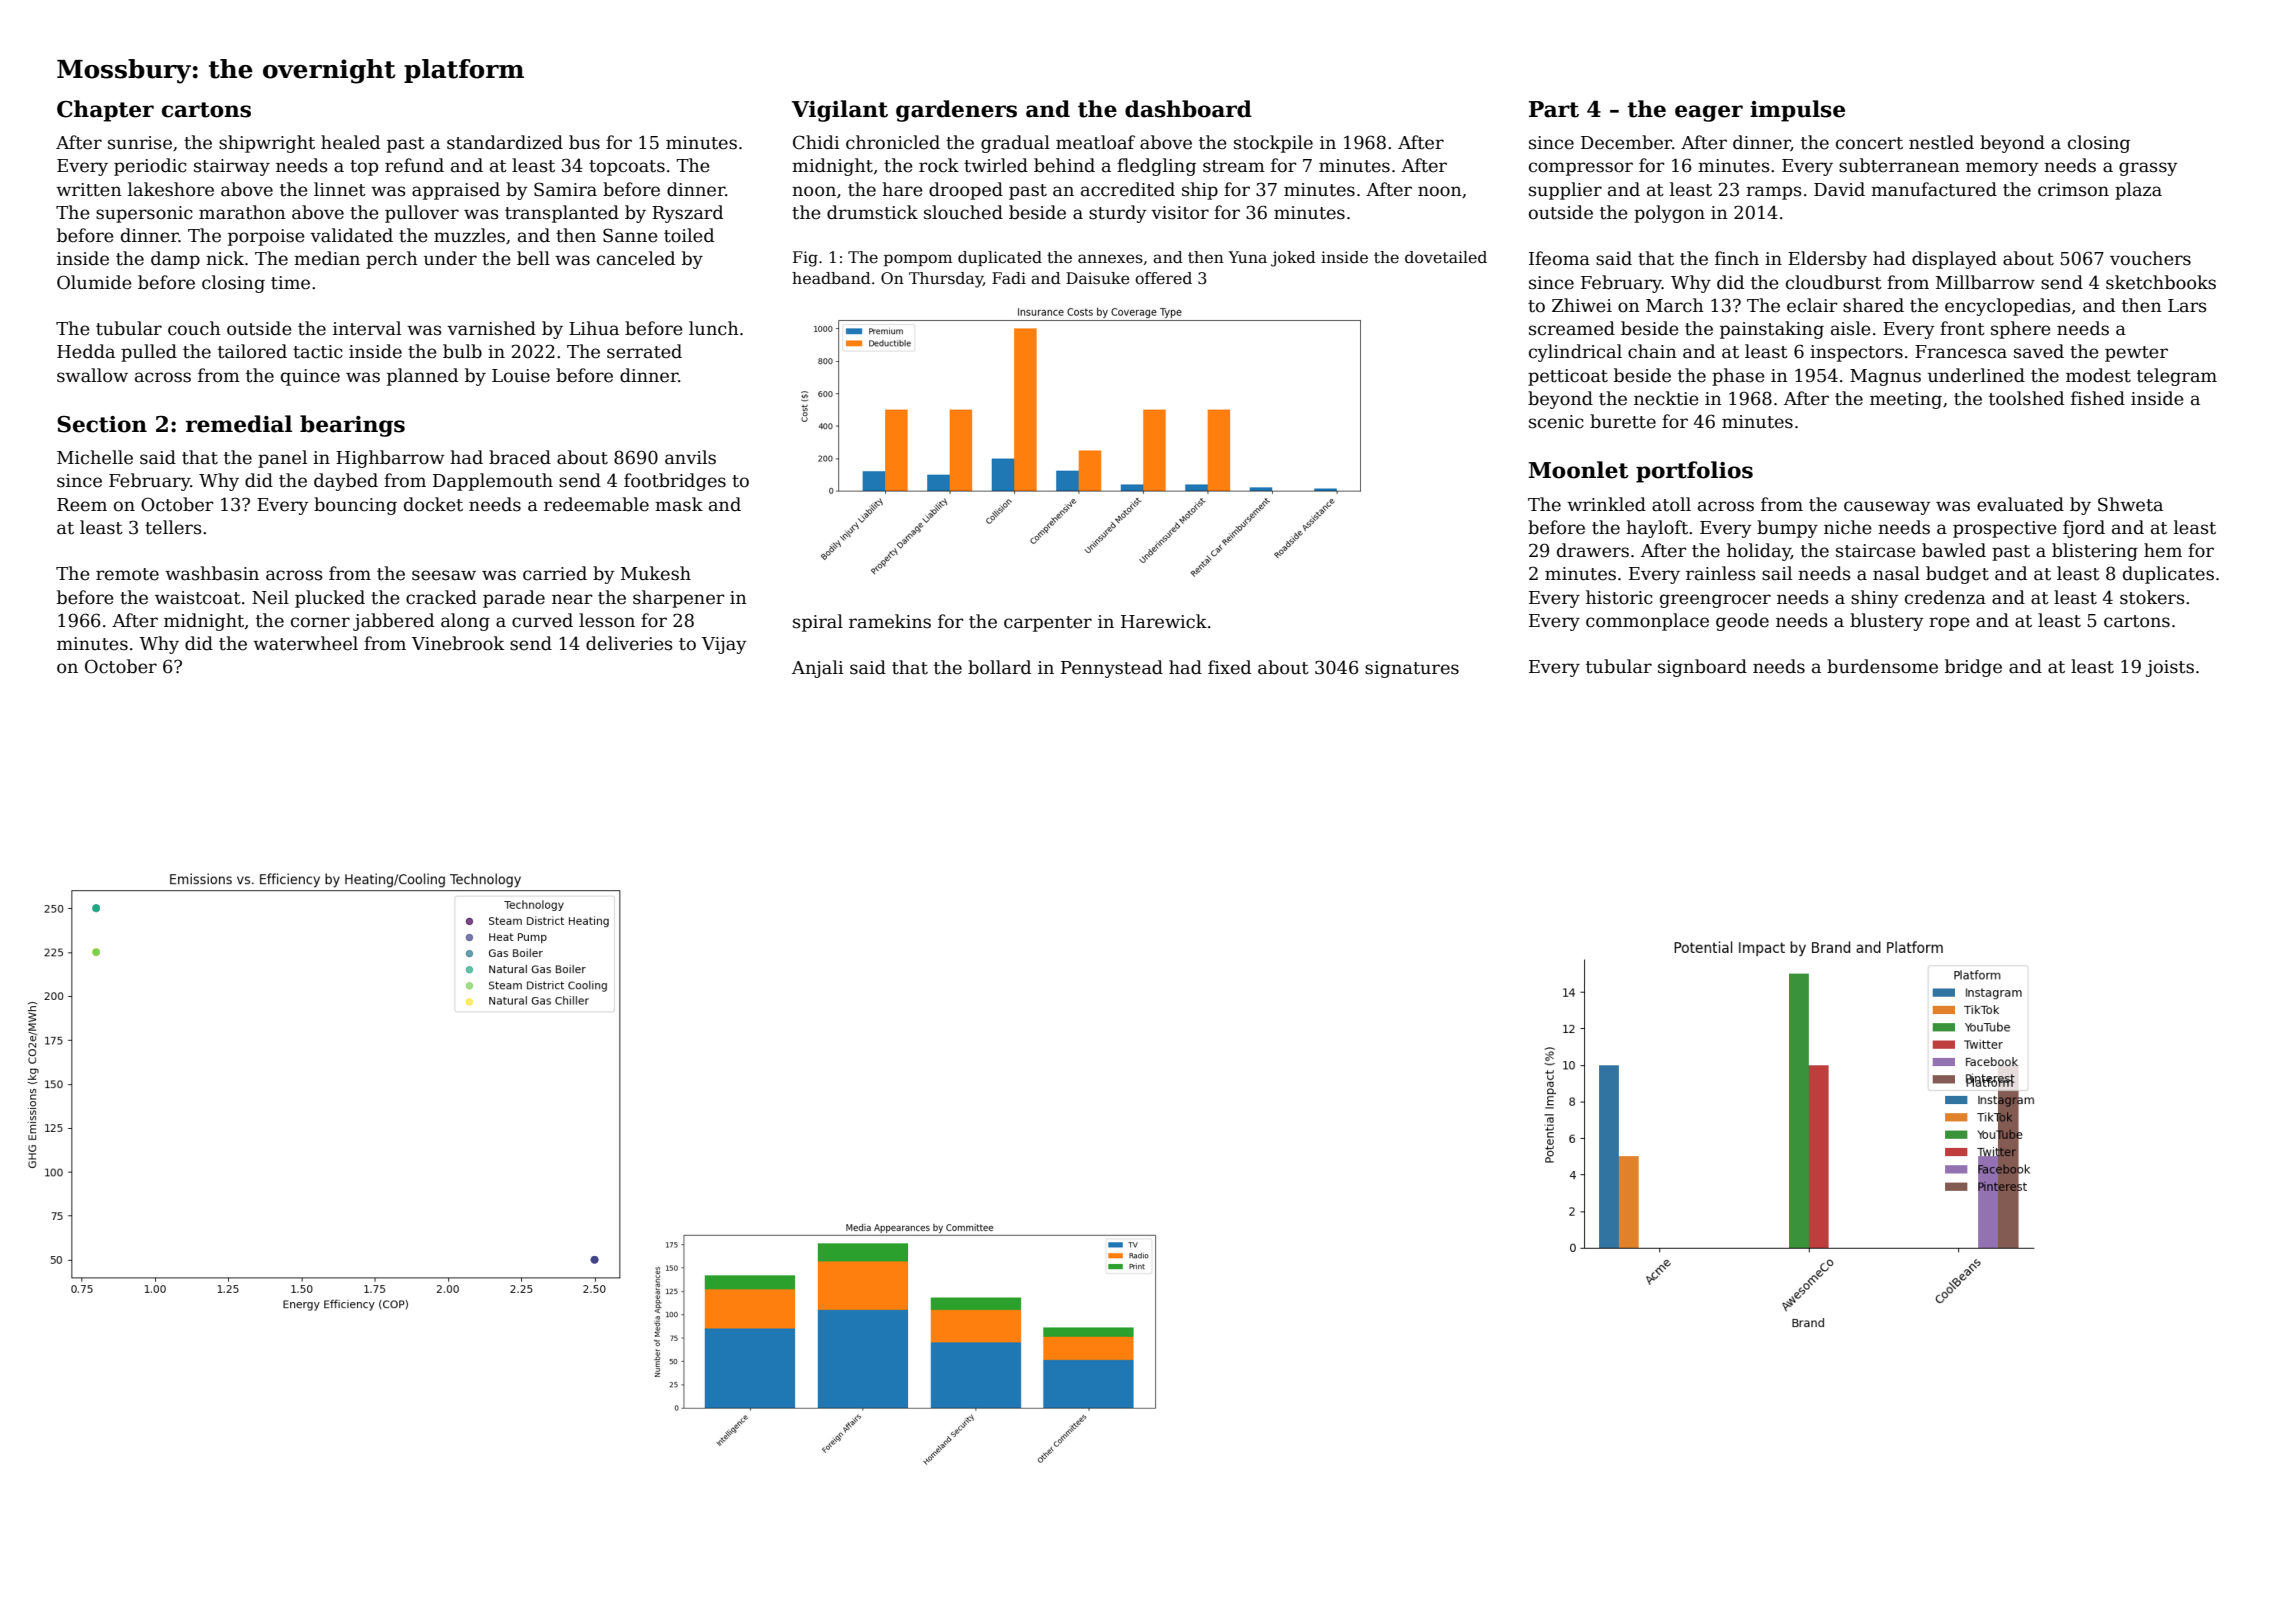  Describe the element at coordinates (1797, 111) in the screenshot. I see `impulse` at that location.
